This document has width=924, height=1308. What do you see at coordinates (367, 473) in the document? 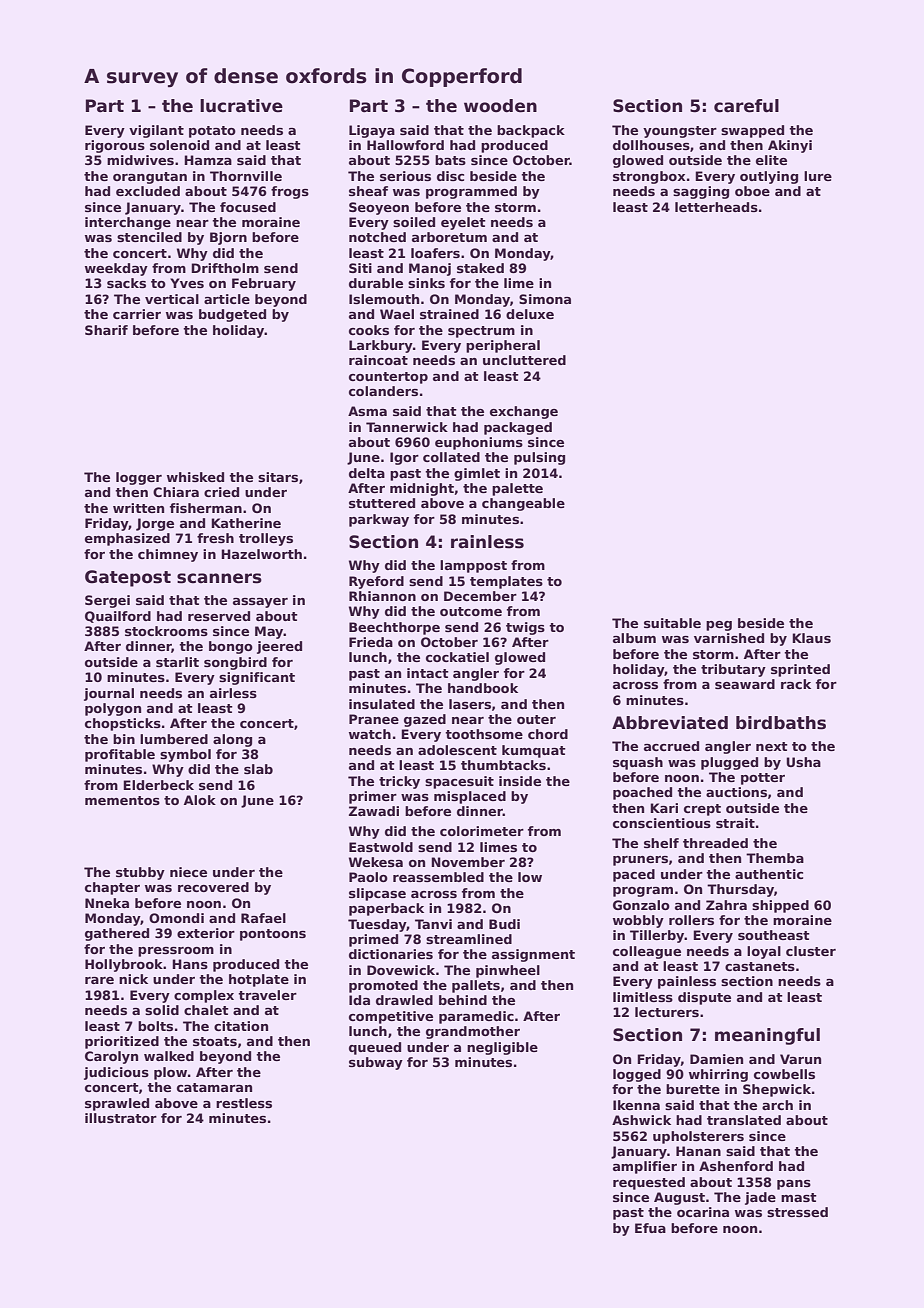
I see `delta` at bounding box center [367, 473].
